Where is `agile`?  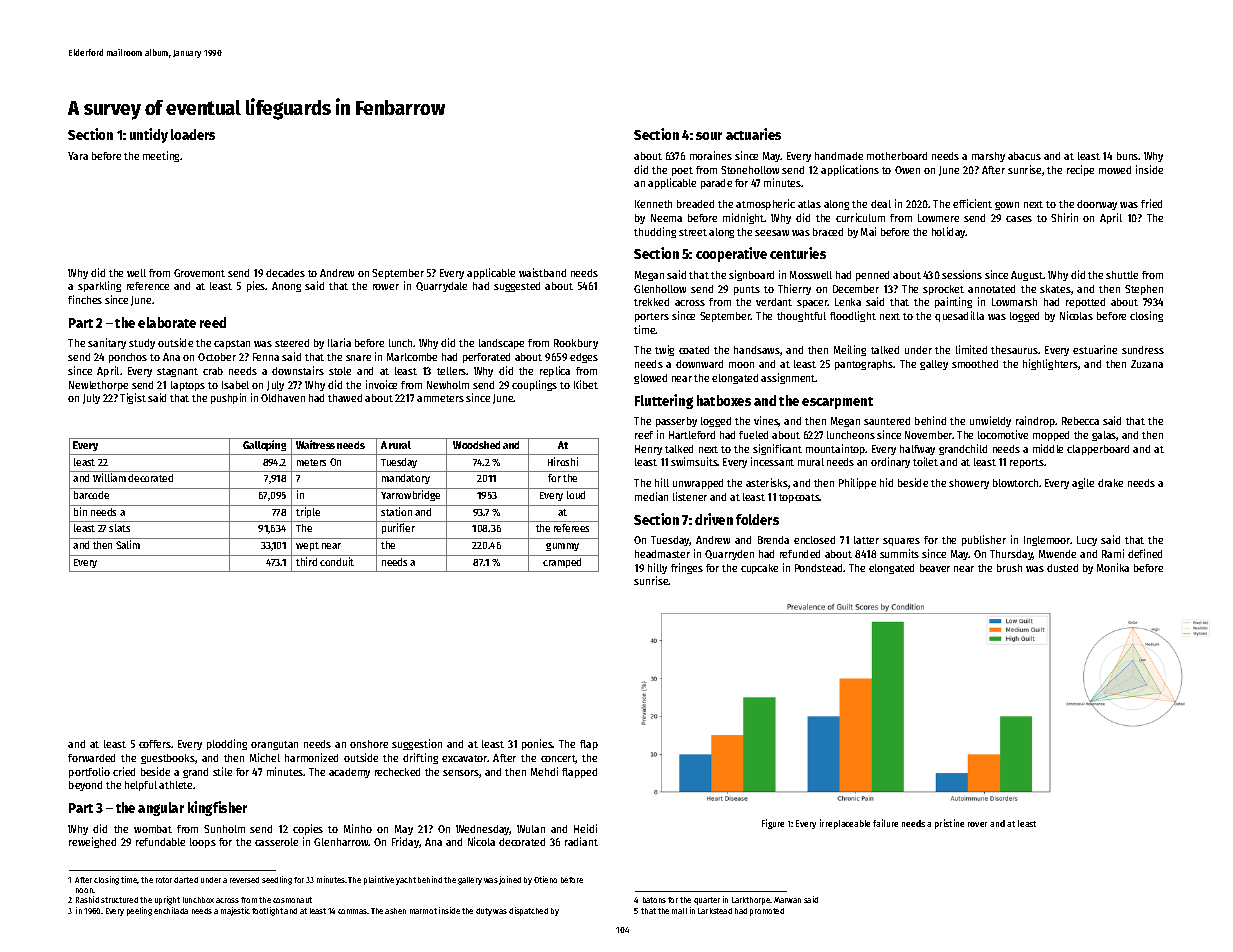 agile is located at coordinates (1083, 483).
